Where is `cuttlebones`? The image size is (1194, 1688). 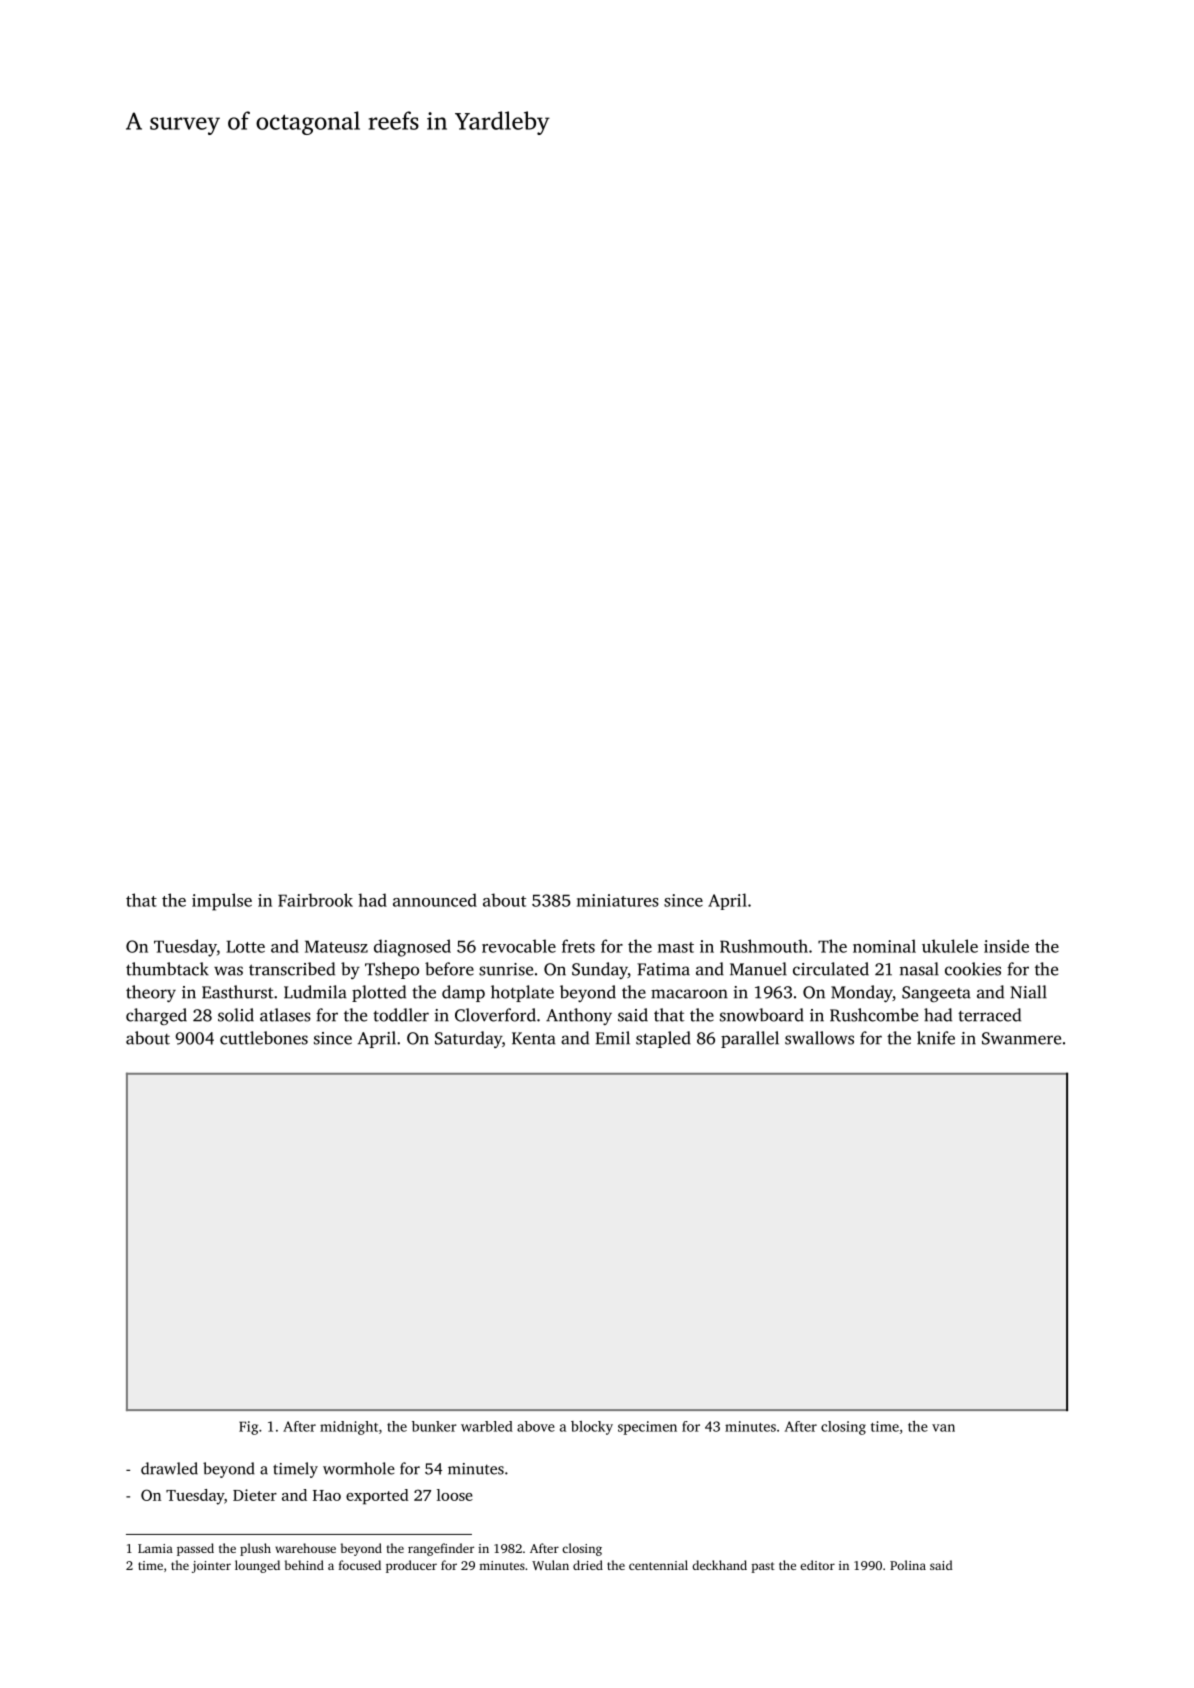 cuttlebones is located at coordinates (264, 1038).
